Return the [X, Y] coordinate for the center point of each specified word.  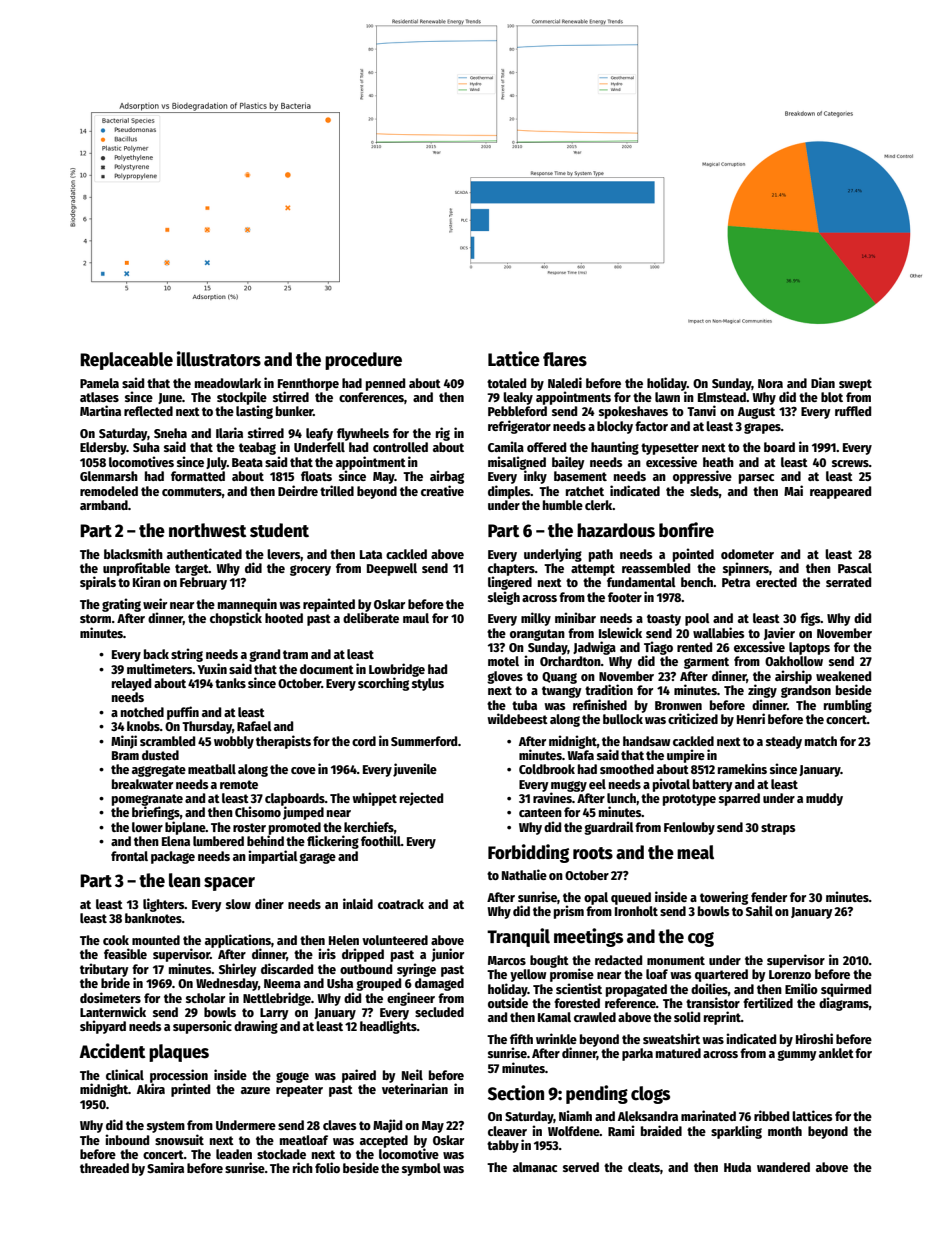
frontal [129, 856]
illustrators [219, 359]
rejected [421, 799]
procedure [363, 361]
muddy [824, 799]
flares [565, 359]
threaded [104, 1168]
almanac [535, 1167]
